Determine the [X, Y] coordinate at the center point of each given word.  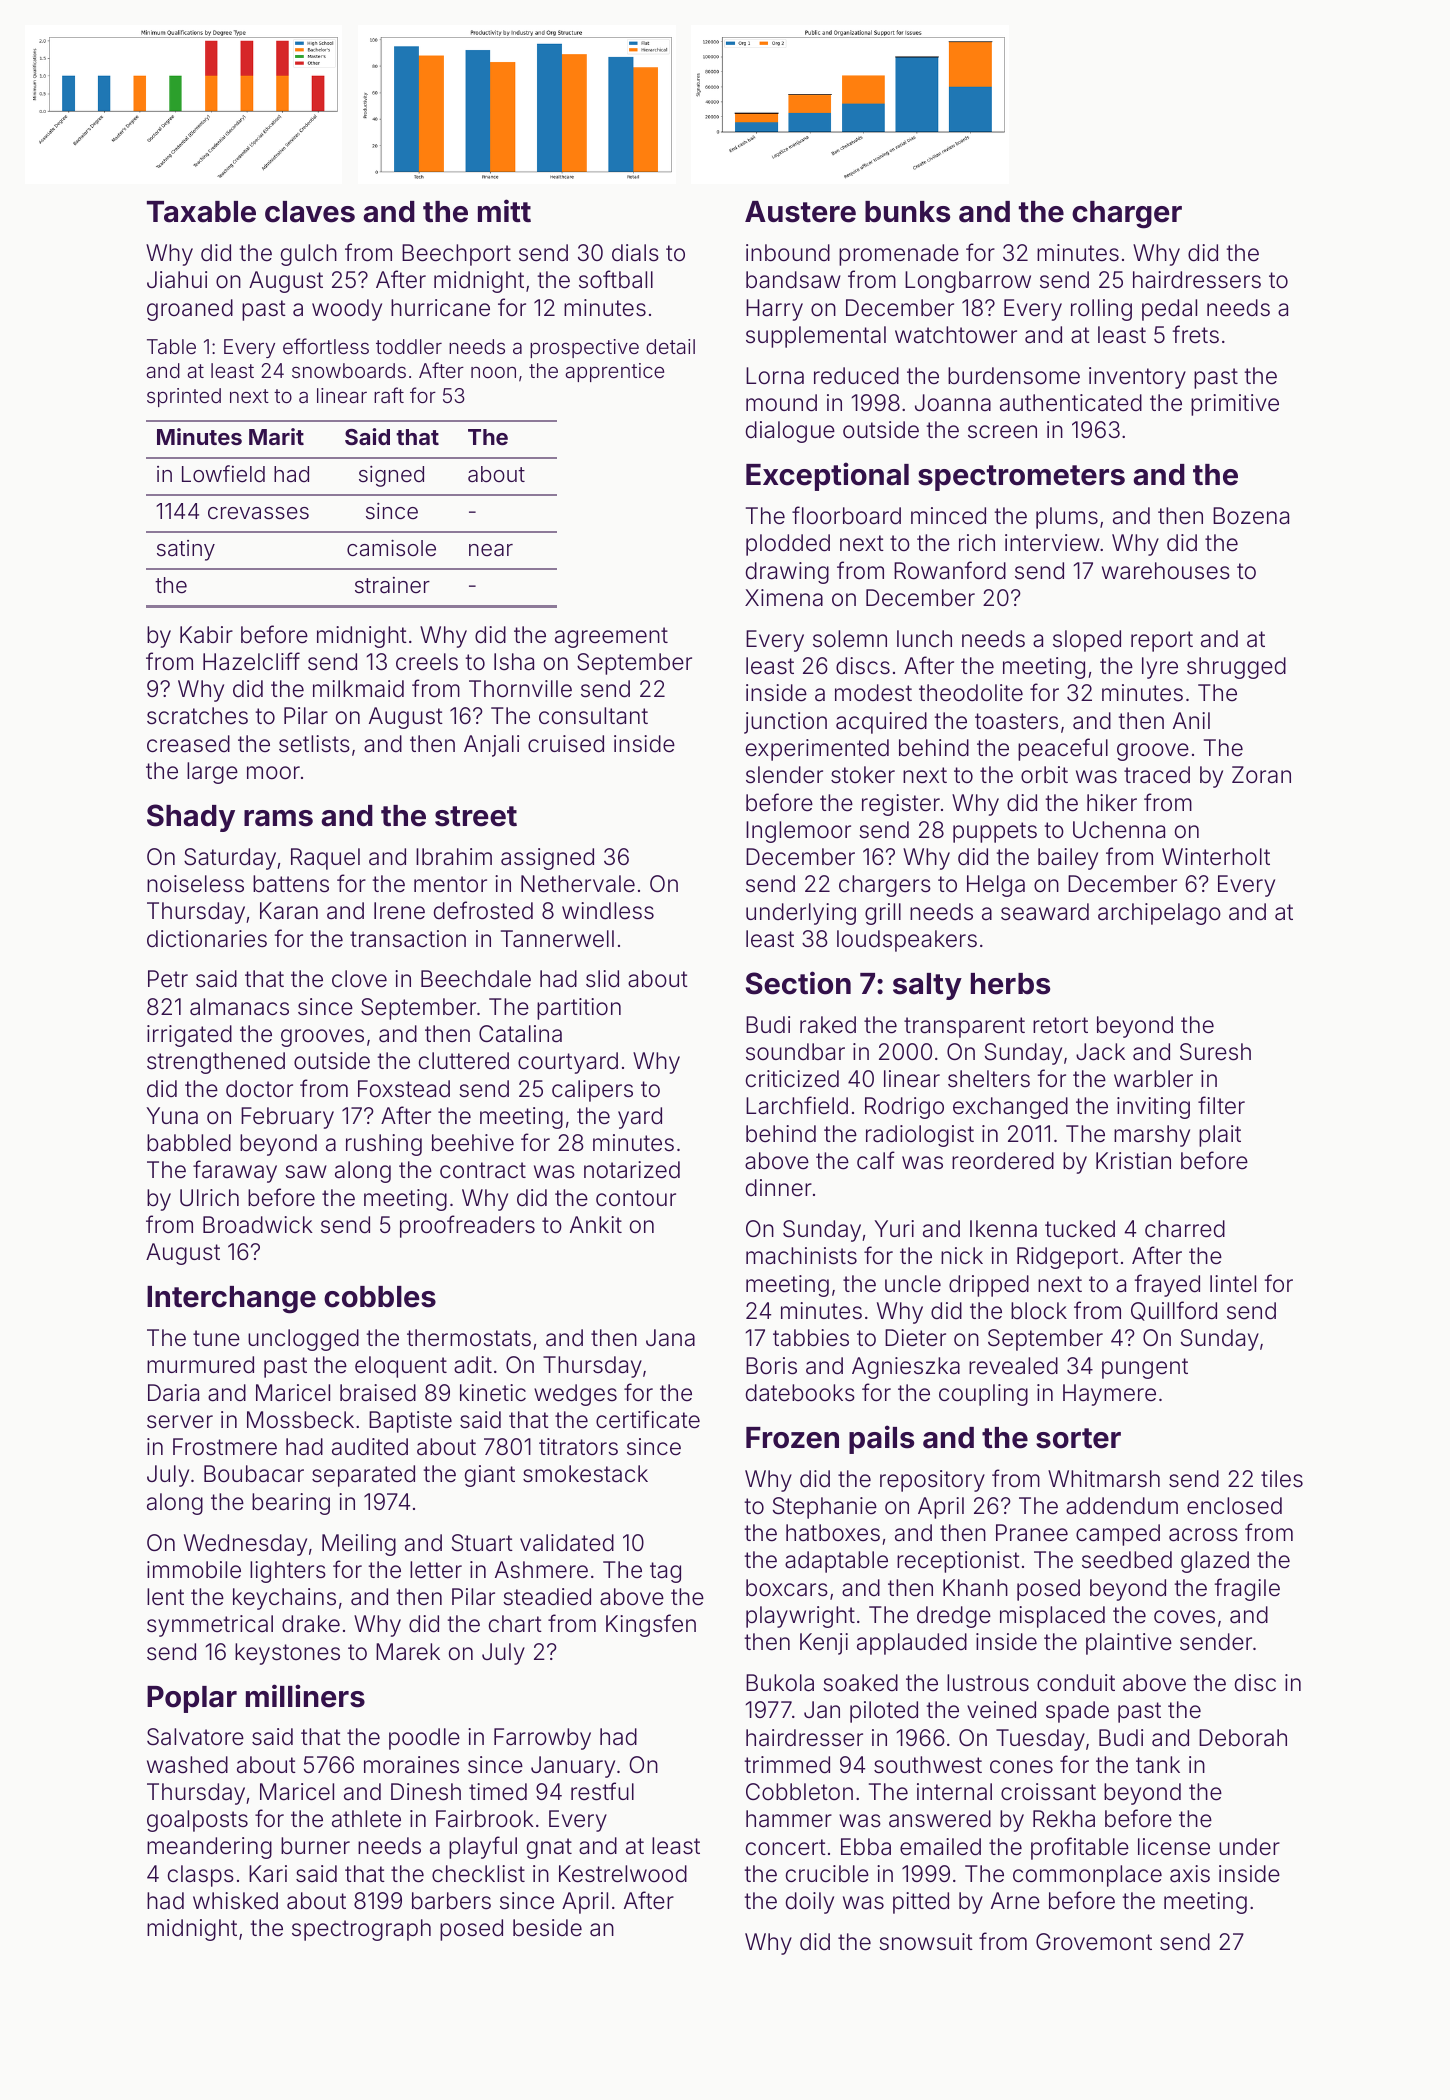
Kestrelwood [623, 1874]
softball [616, 279]
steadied [547, 1597]
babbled [189, 1143]
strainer [392, 585]
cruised [566, 744]
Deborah [1243, 1738]
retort [1060, 1025]
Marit [276, 436]
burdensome [1014, 376]
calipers [592, 1091]
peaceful [1063, 749]
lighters [288, 1572]
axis [1190, 1874]
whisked [235, 1901]
